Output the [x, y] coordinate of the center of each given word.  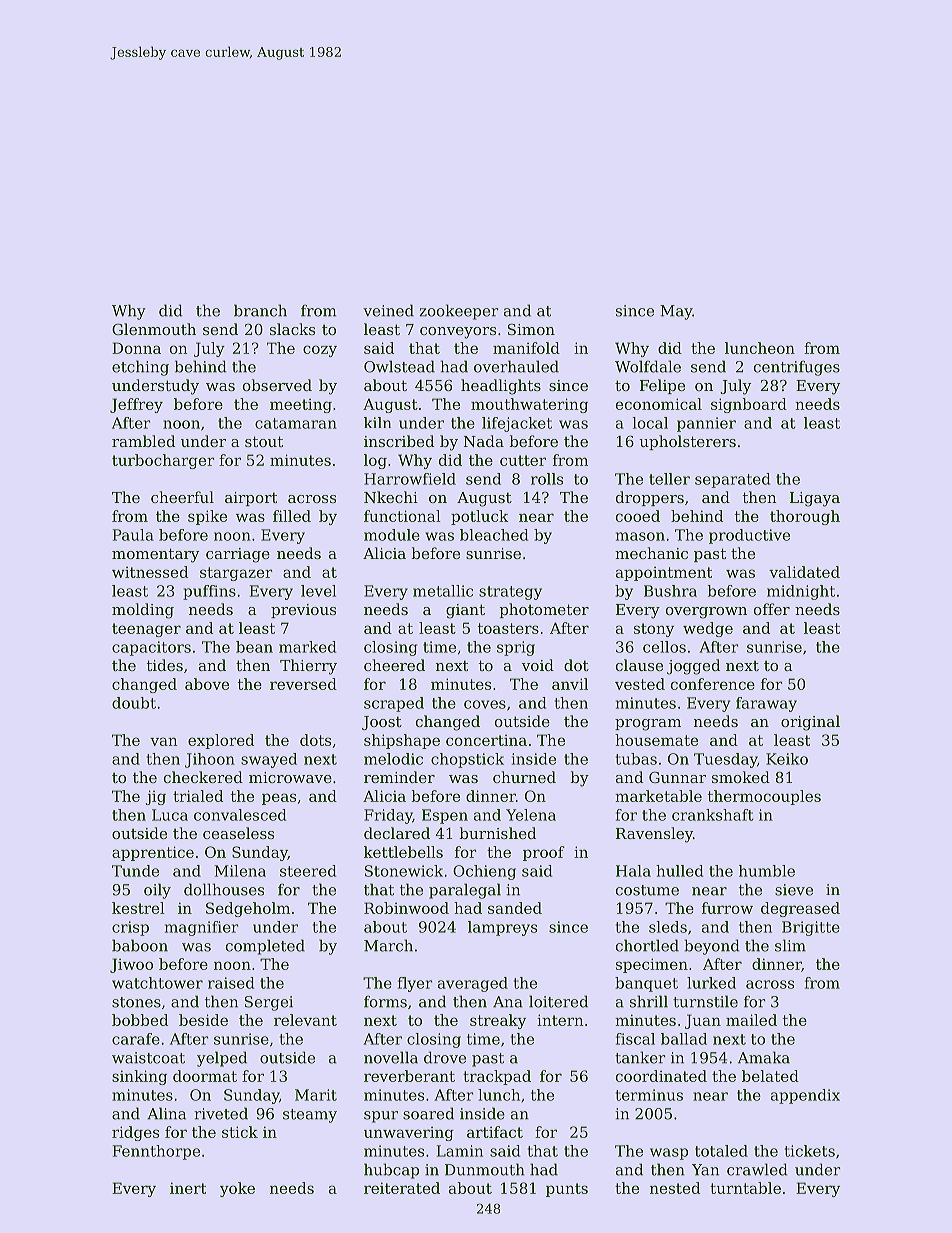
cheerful [182, 497]
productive [749, 536]
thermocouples [764, 797]
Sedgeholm [248, 909]
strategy [510, 593]
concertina [486, 740]
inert [188, 1188]
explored [221, 741]
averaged [473, 984]
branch [260, 310]
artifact [495, 1132]
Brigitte [811, 928]
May [676, 312]
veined [388, 310]
